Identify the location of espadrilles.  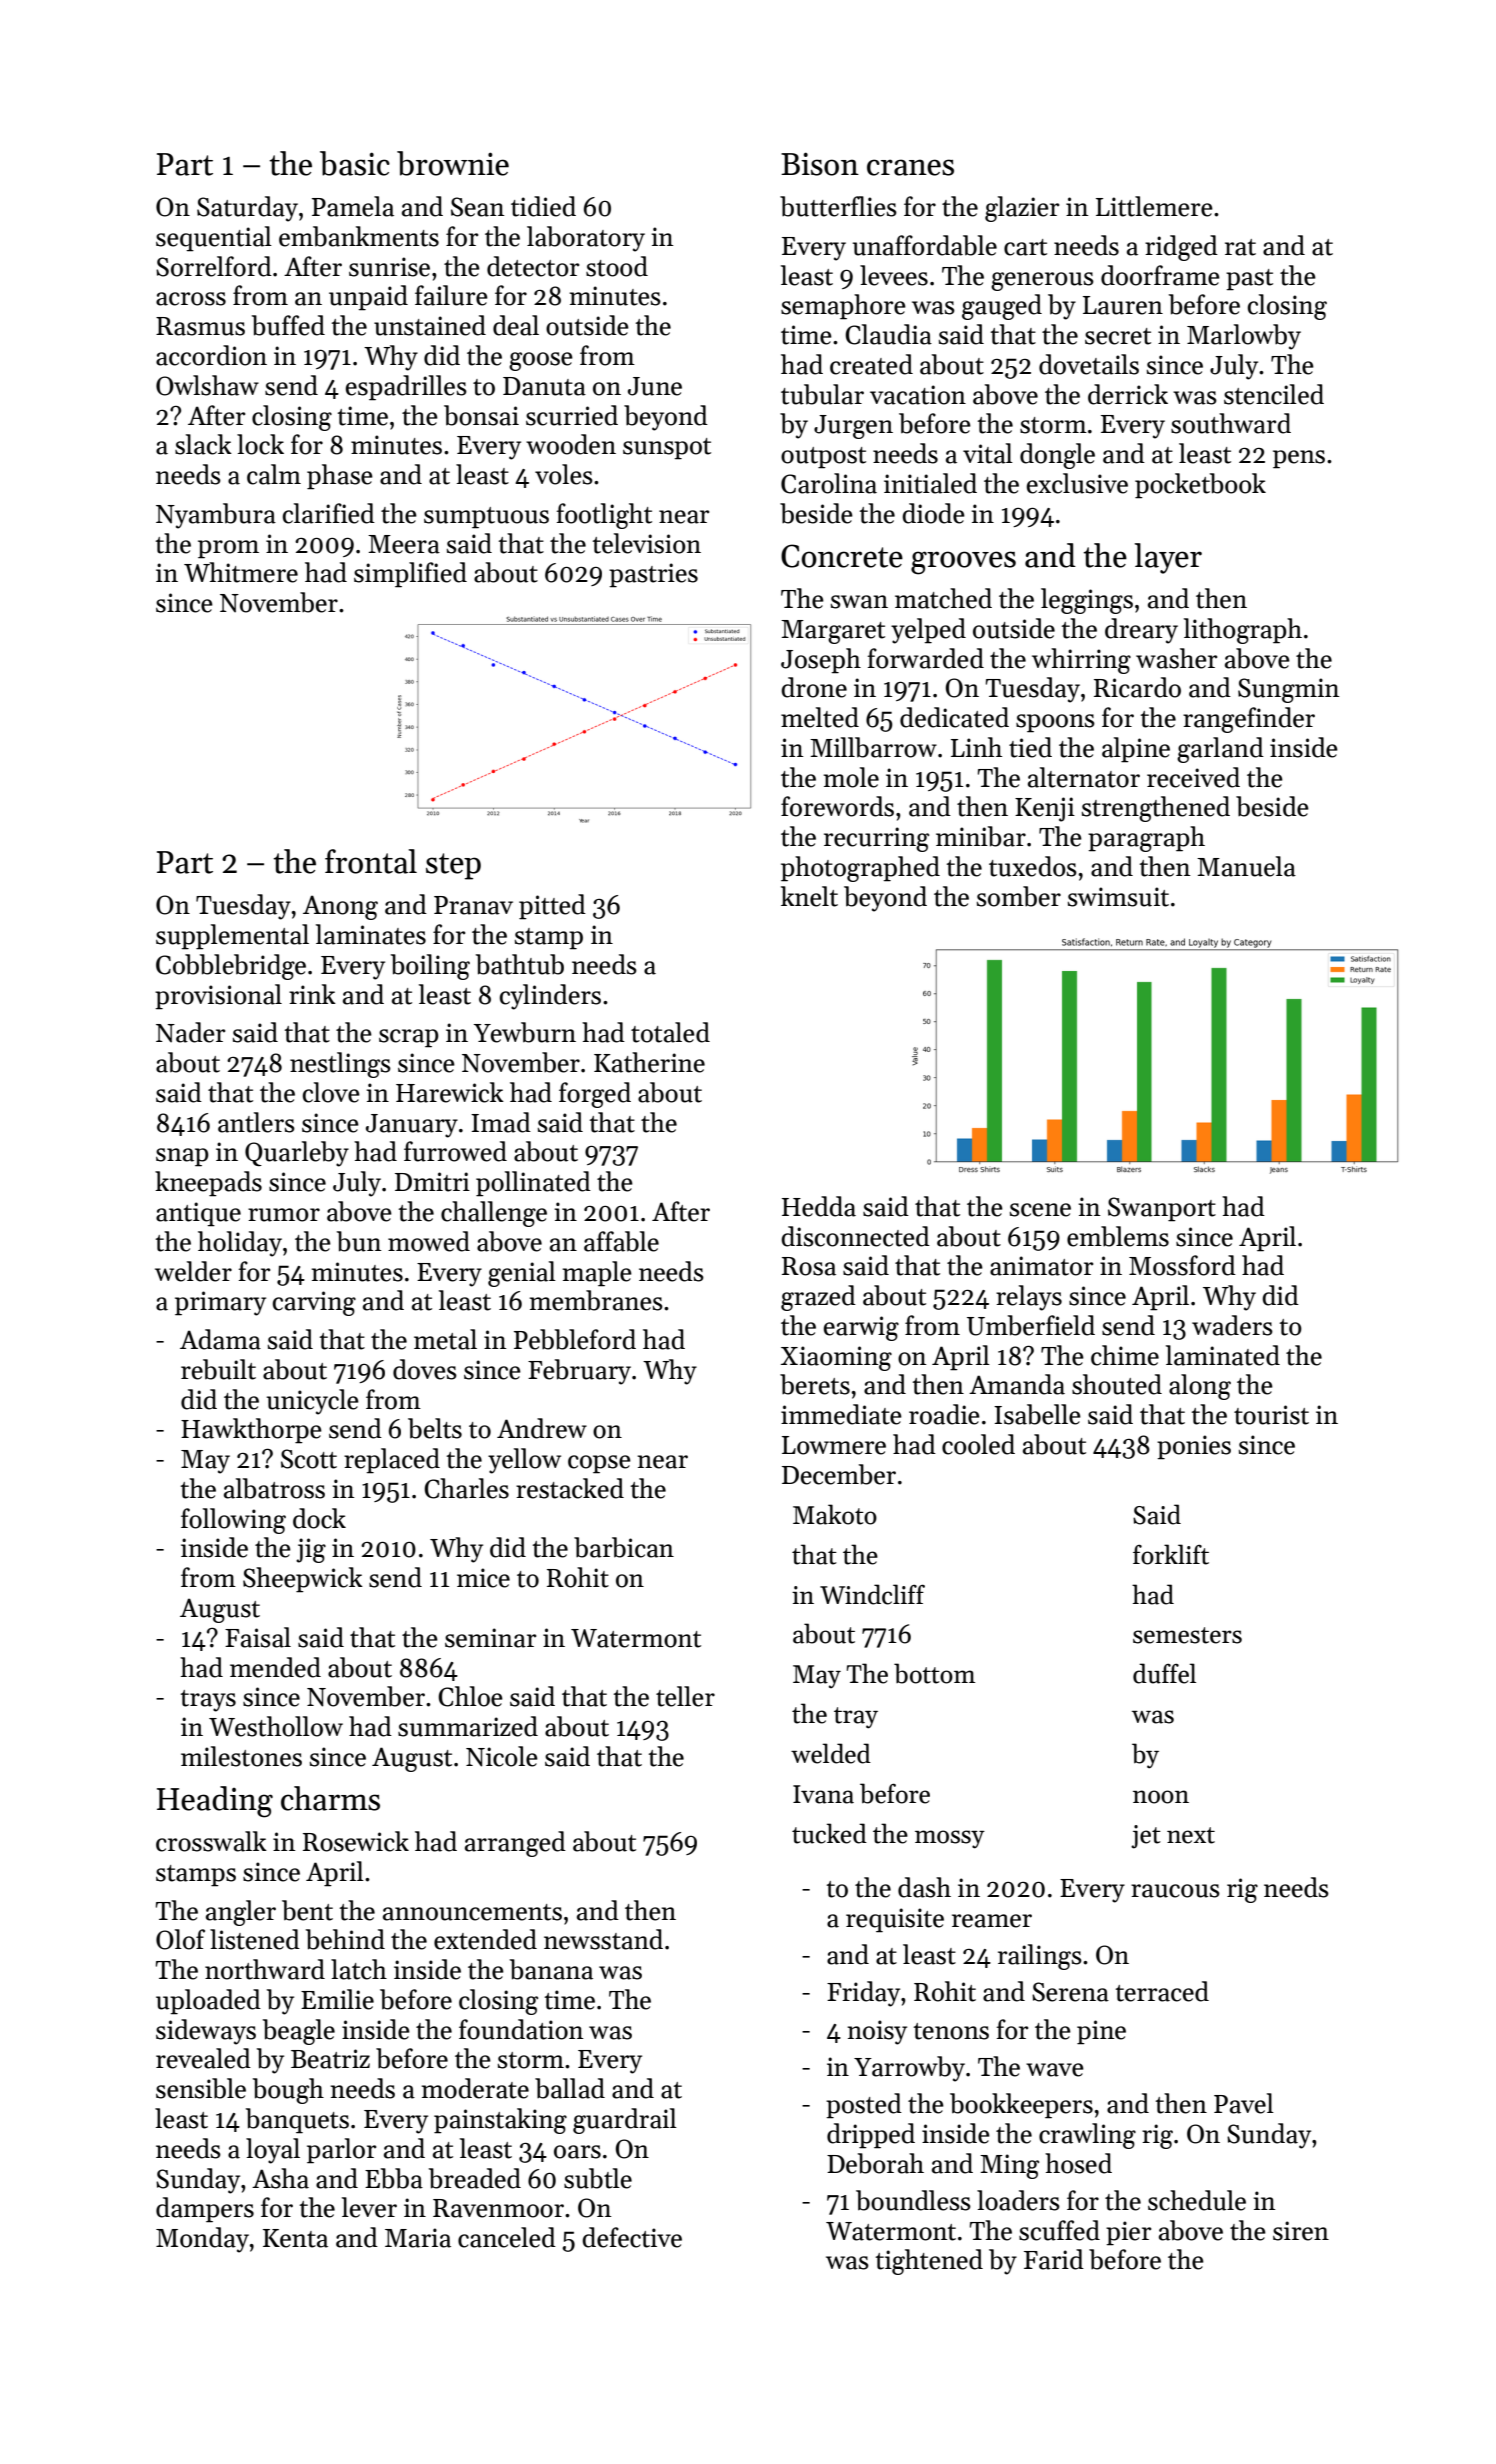
(406, 388).
